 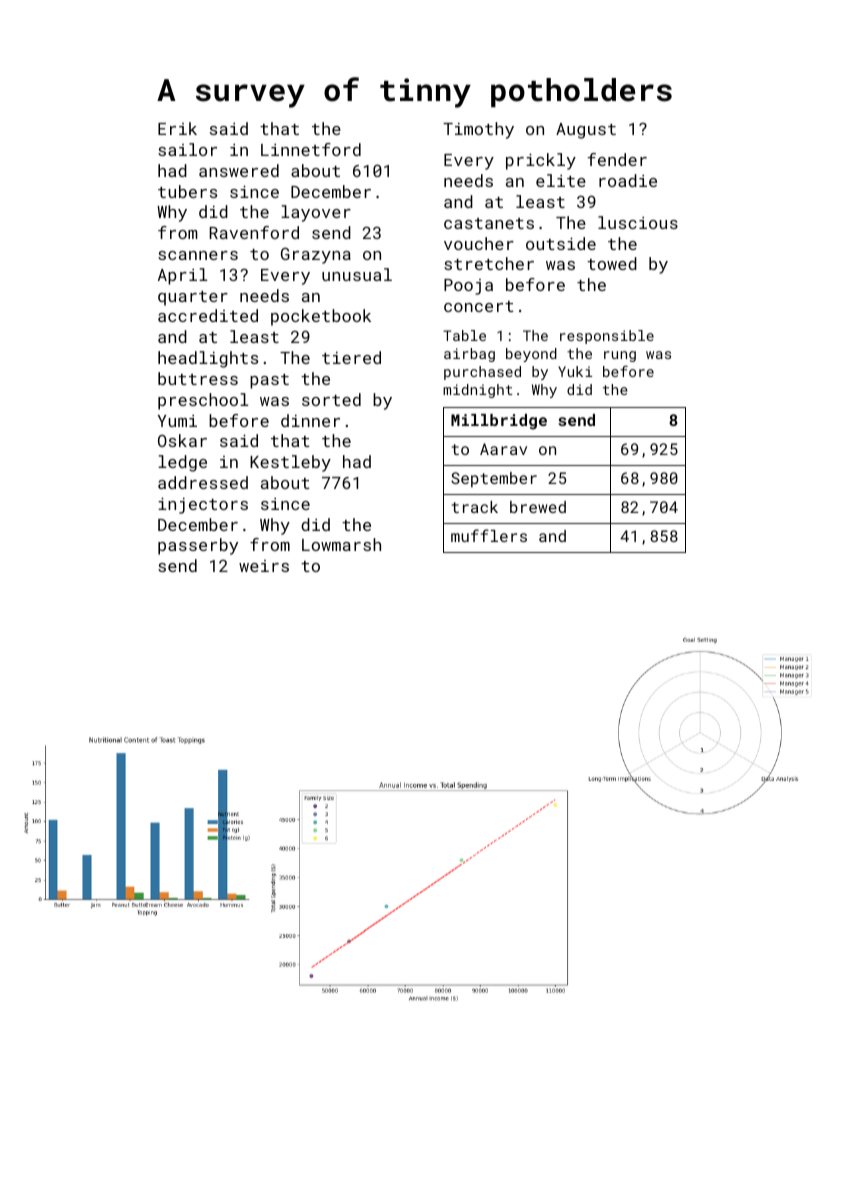 I want to click on preschool, so click(x=203, y=401).
